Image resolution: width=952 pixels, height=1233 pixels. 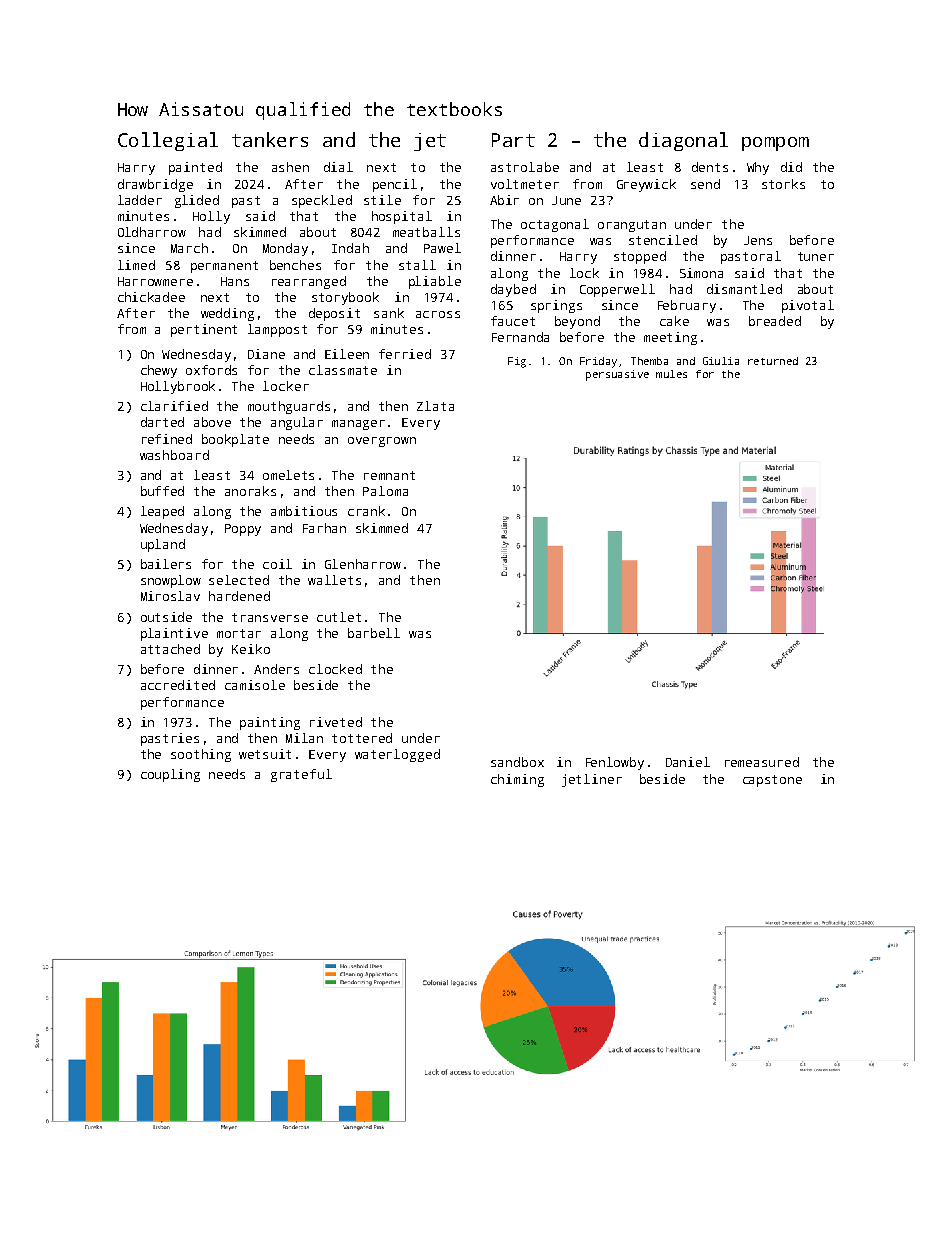 What do you see at coordinates (385, 491) in the page?
I see `Paloma` at bounding box center [385, 491].
